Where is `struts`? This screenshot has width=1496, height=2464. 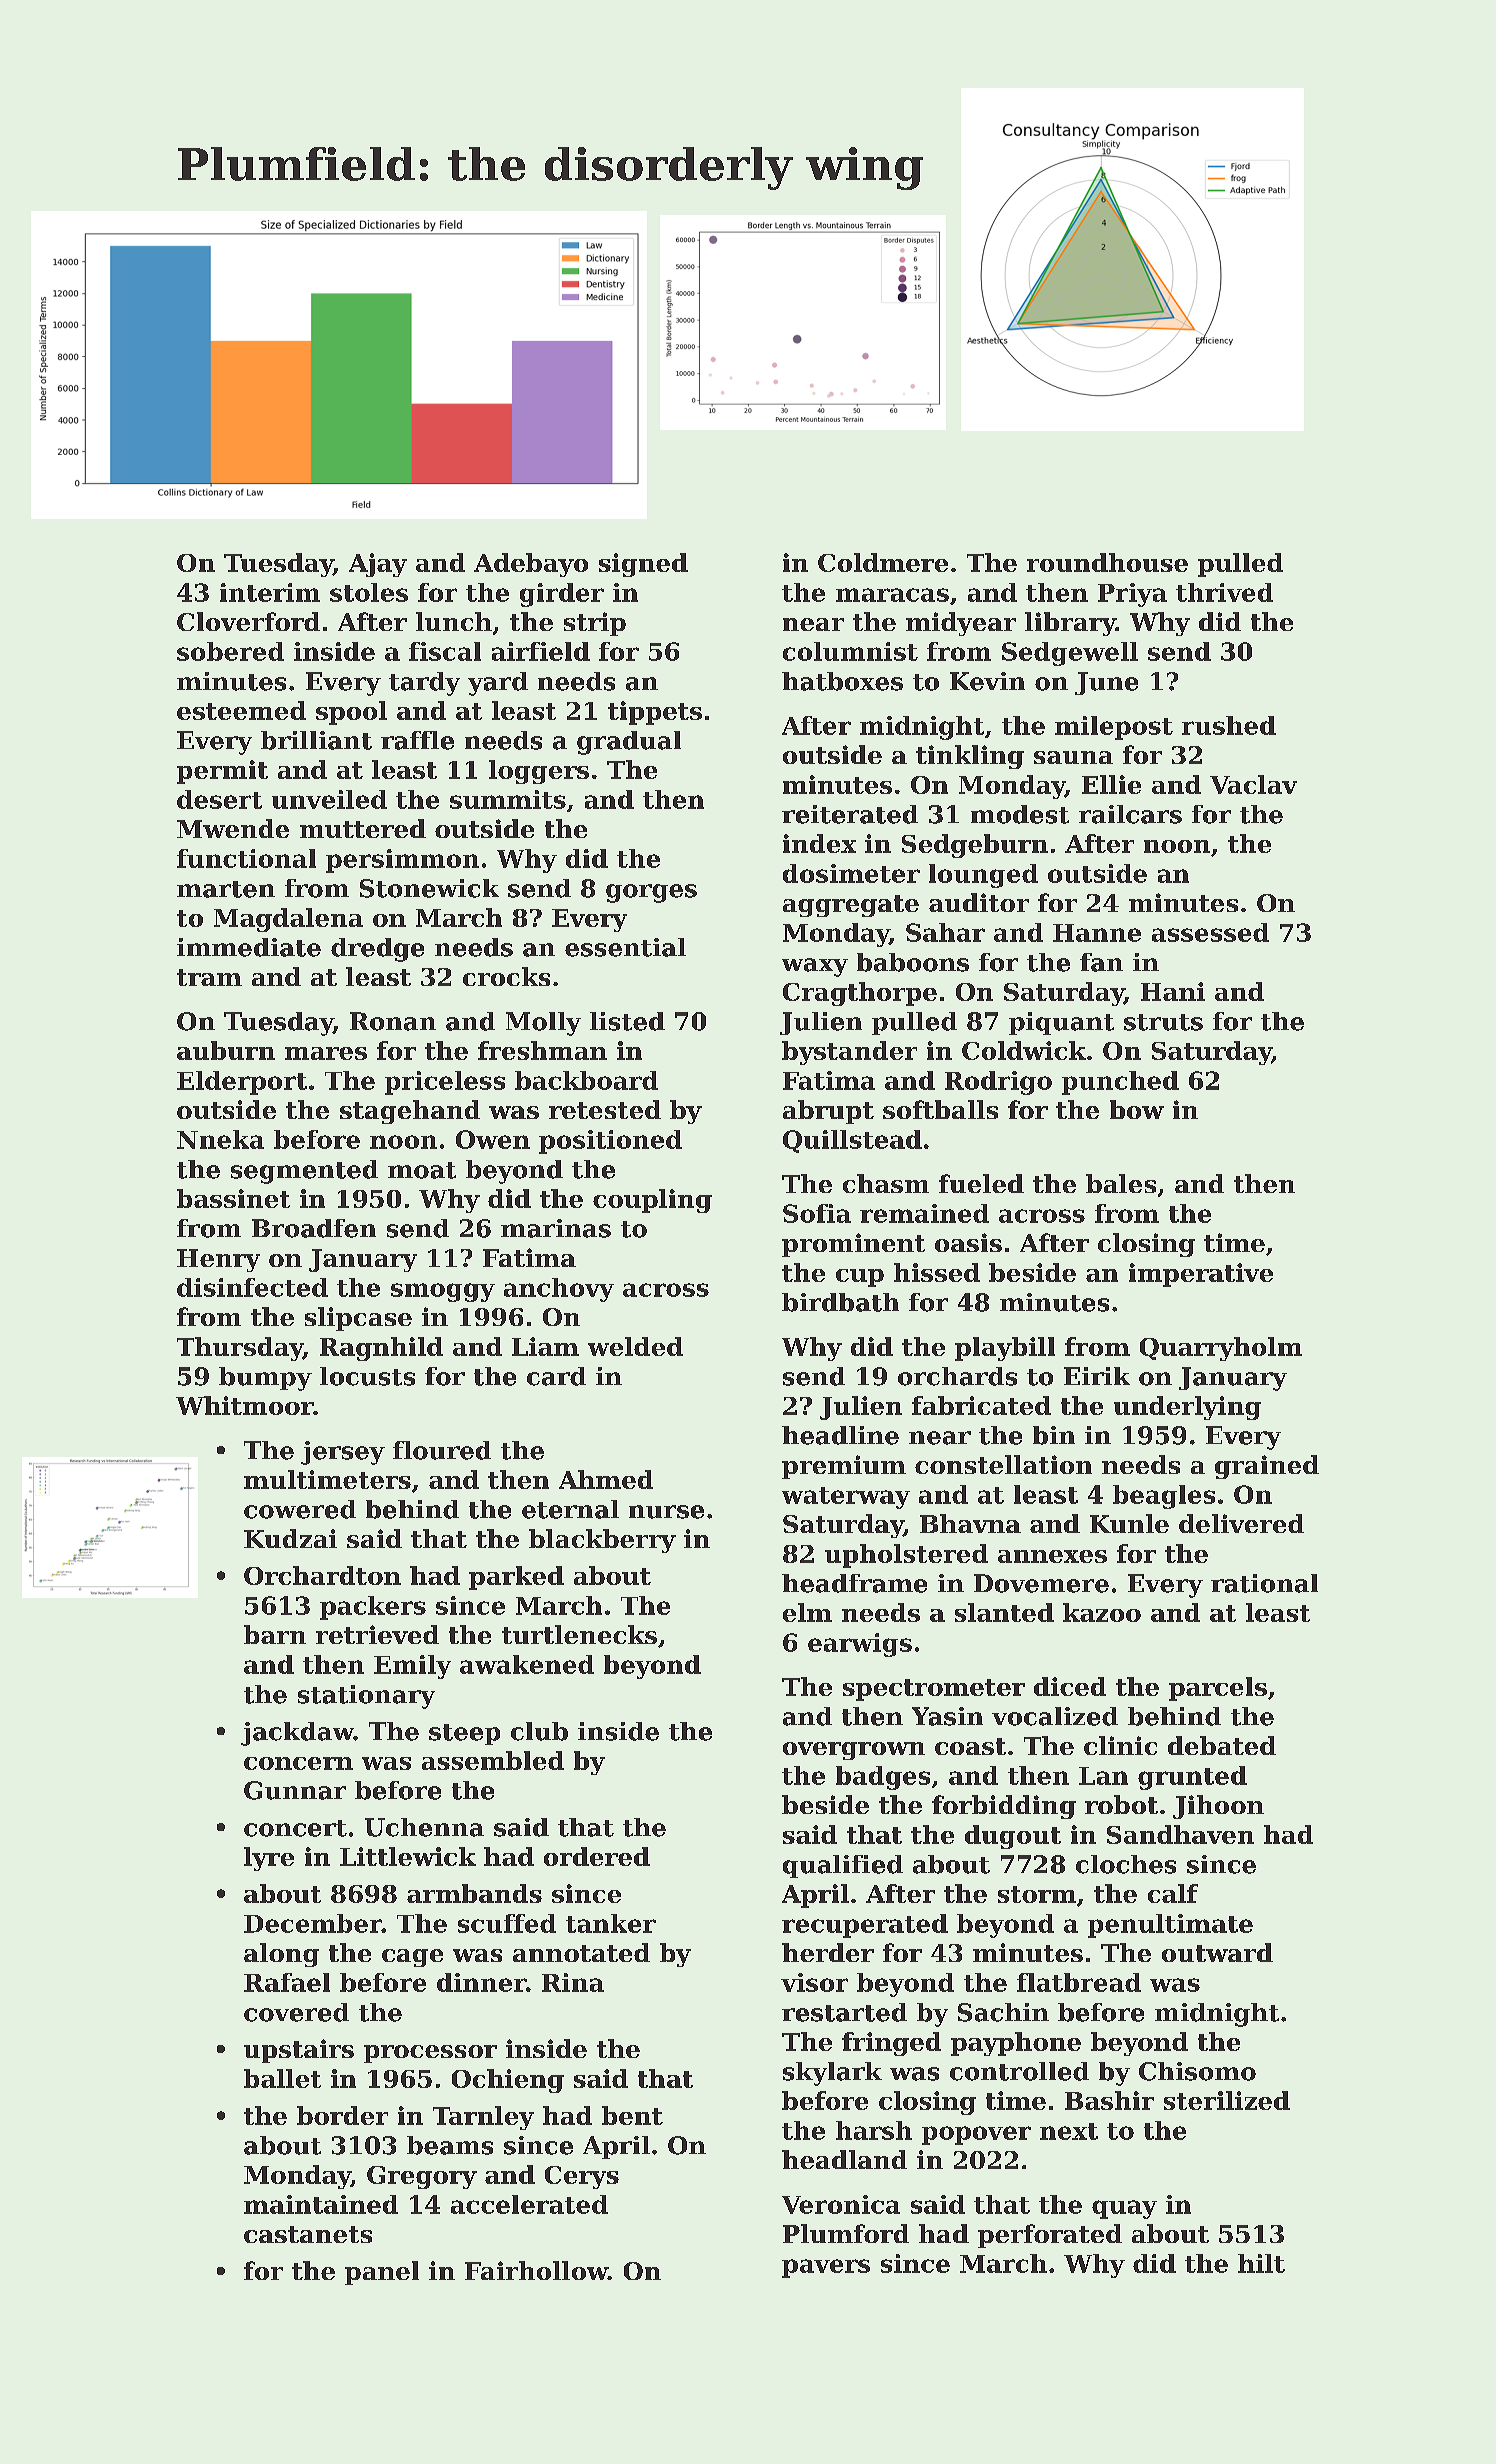
struts is located at coordinates (1163, 1022).
